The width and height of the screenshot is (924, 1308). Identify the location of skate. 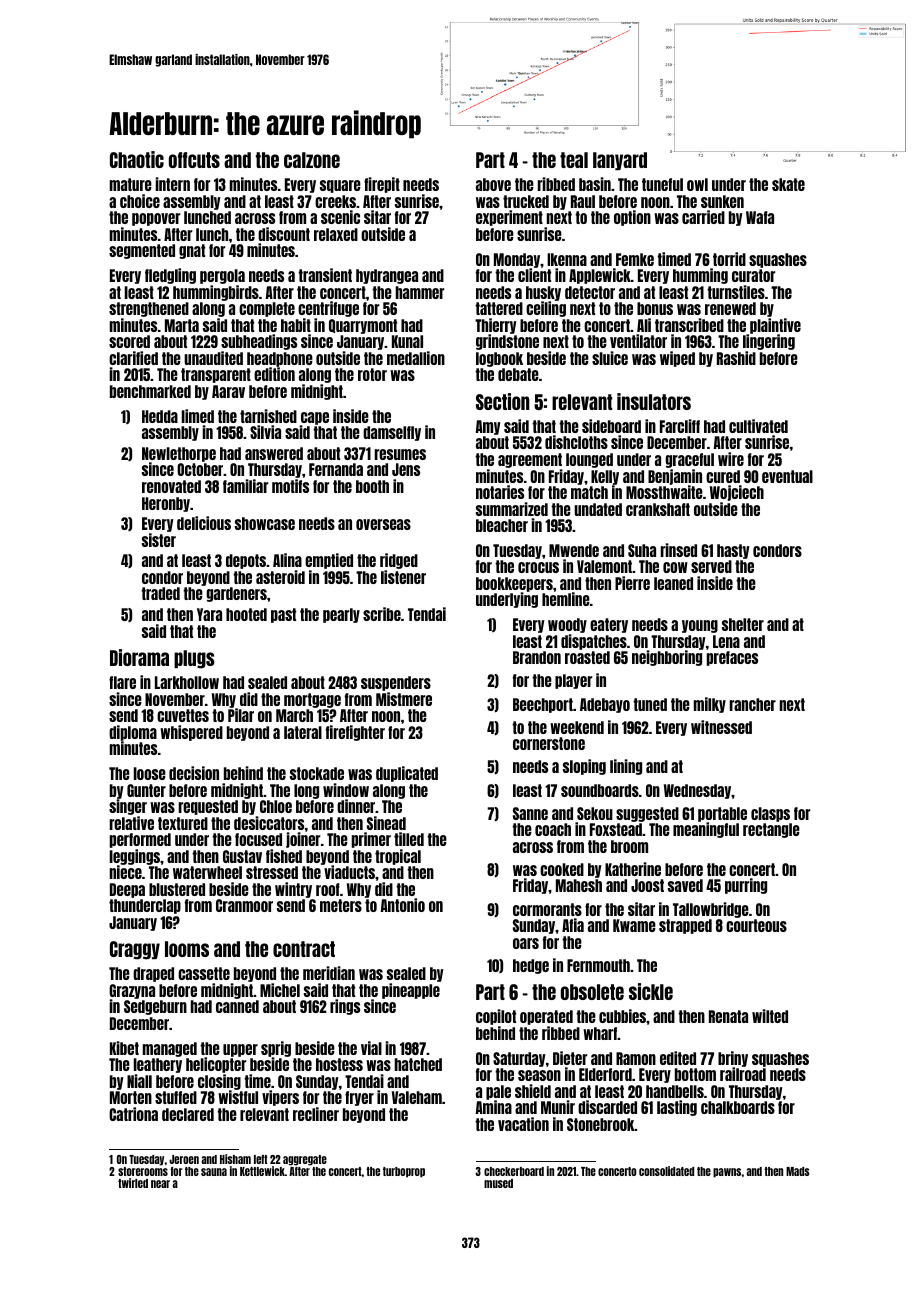
(788, 184).
